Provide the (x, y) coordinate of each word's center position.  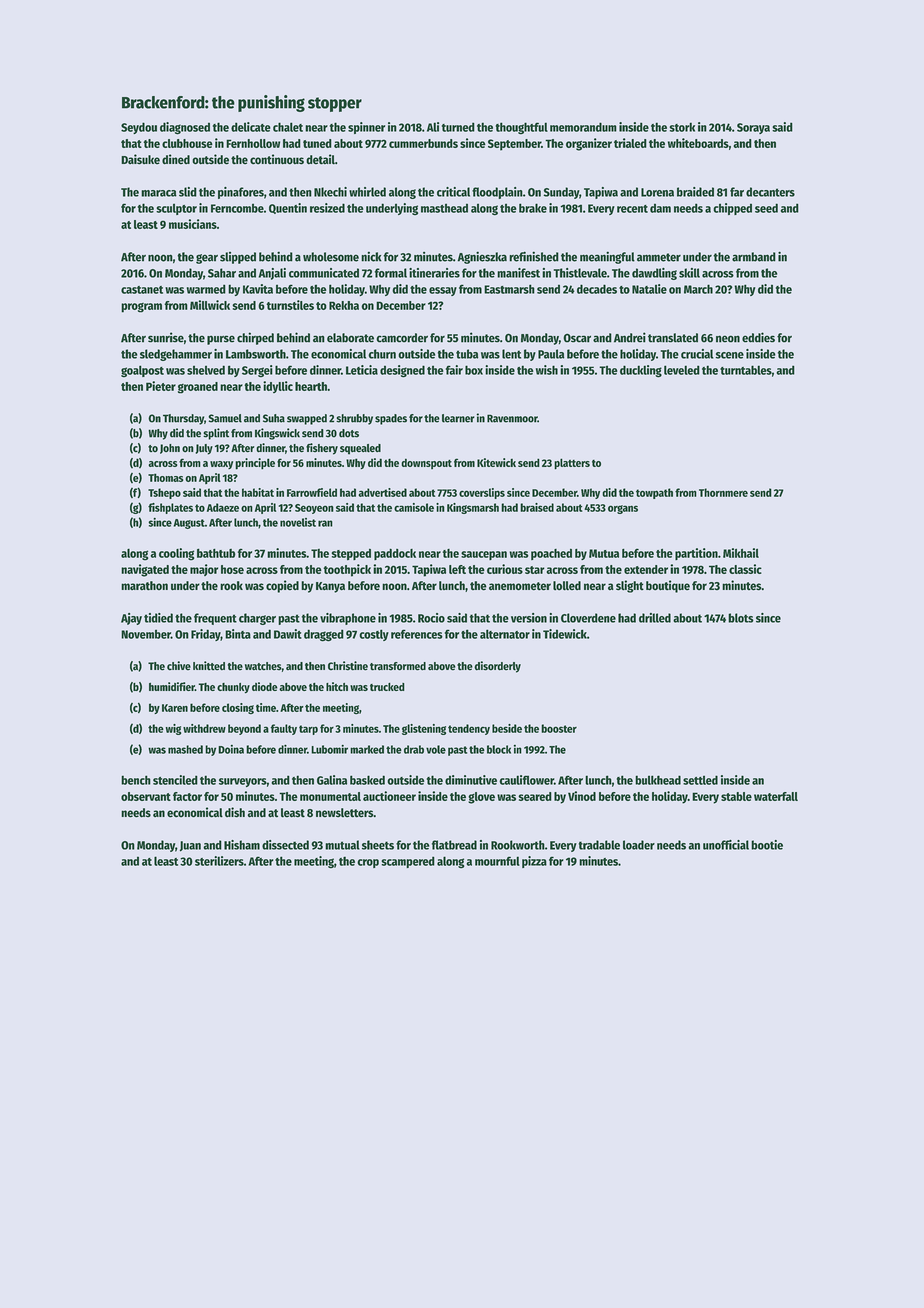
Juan (190, 846)
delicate (251, 127)
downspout (426, 463)
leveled (682, 370)
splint (216, 434)
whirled (367, 192)
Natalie (649, 289)
